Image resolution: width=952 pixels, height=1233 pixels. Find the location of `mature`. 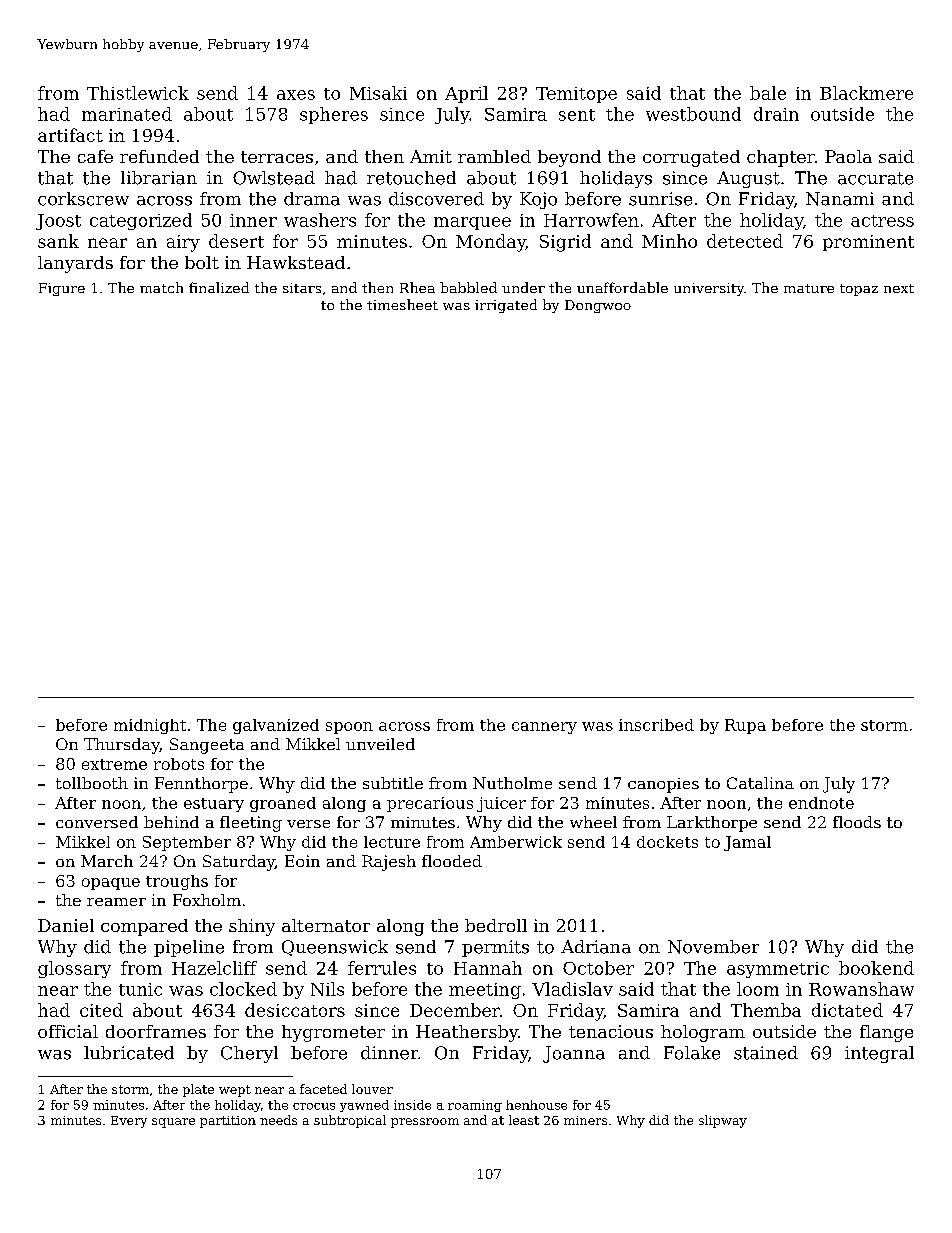

mature is located at coordinates (809, 288).
